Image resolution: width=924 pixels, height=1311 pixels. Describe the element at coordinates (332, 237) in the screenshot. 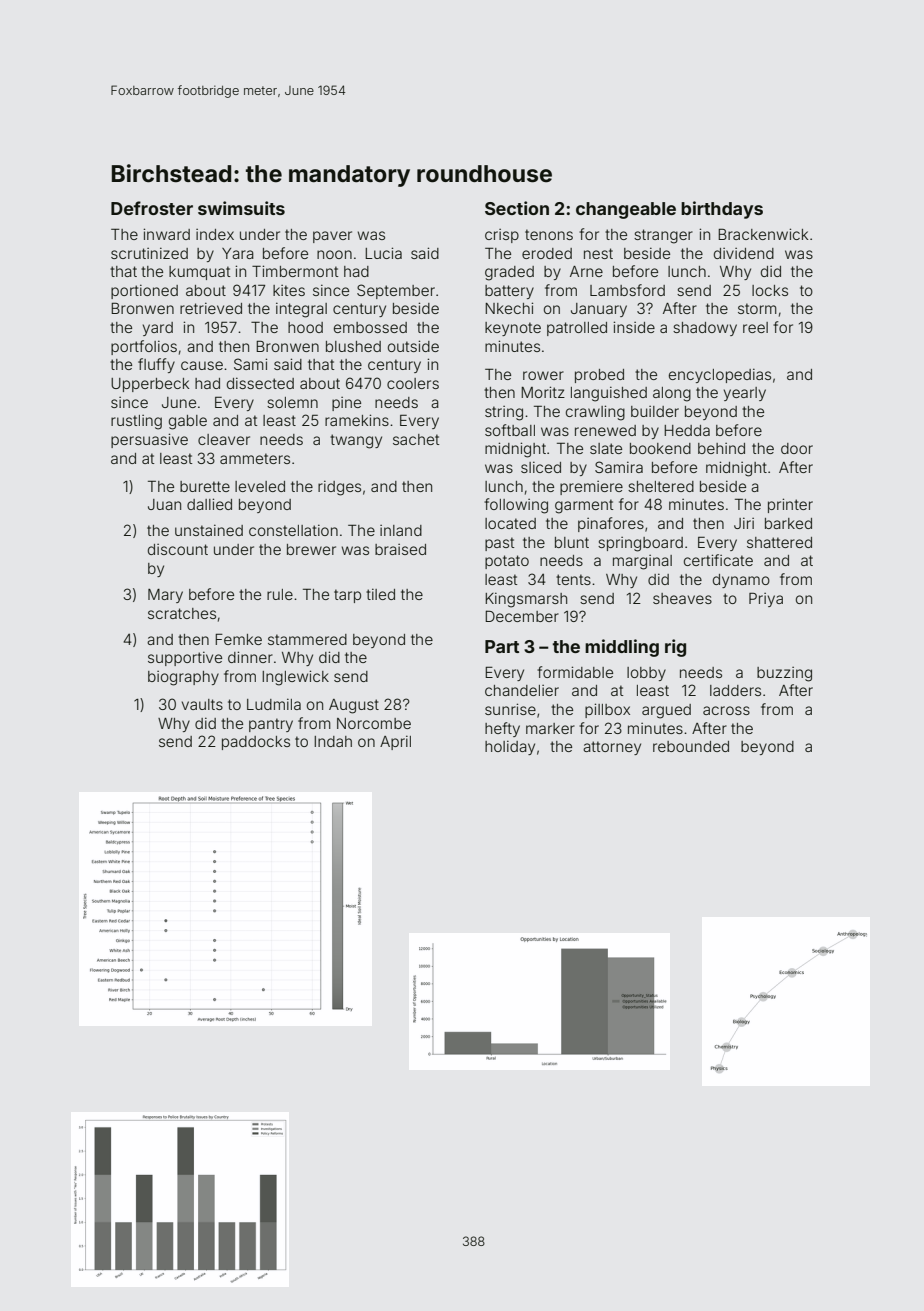

I see `paver` at that location.
